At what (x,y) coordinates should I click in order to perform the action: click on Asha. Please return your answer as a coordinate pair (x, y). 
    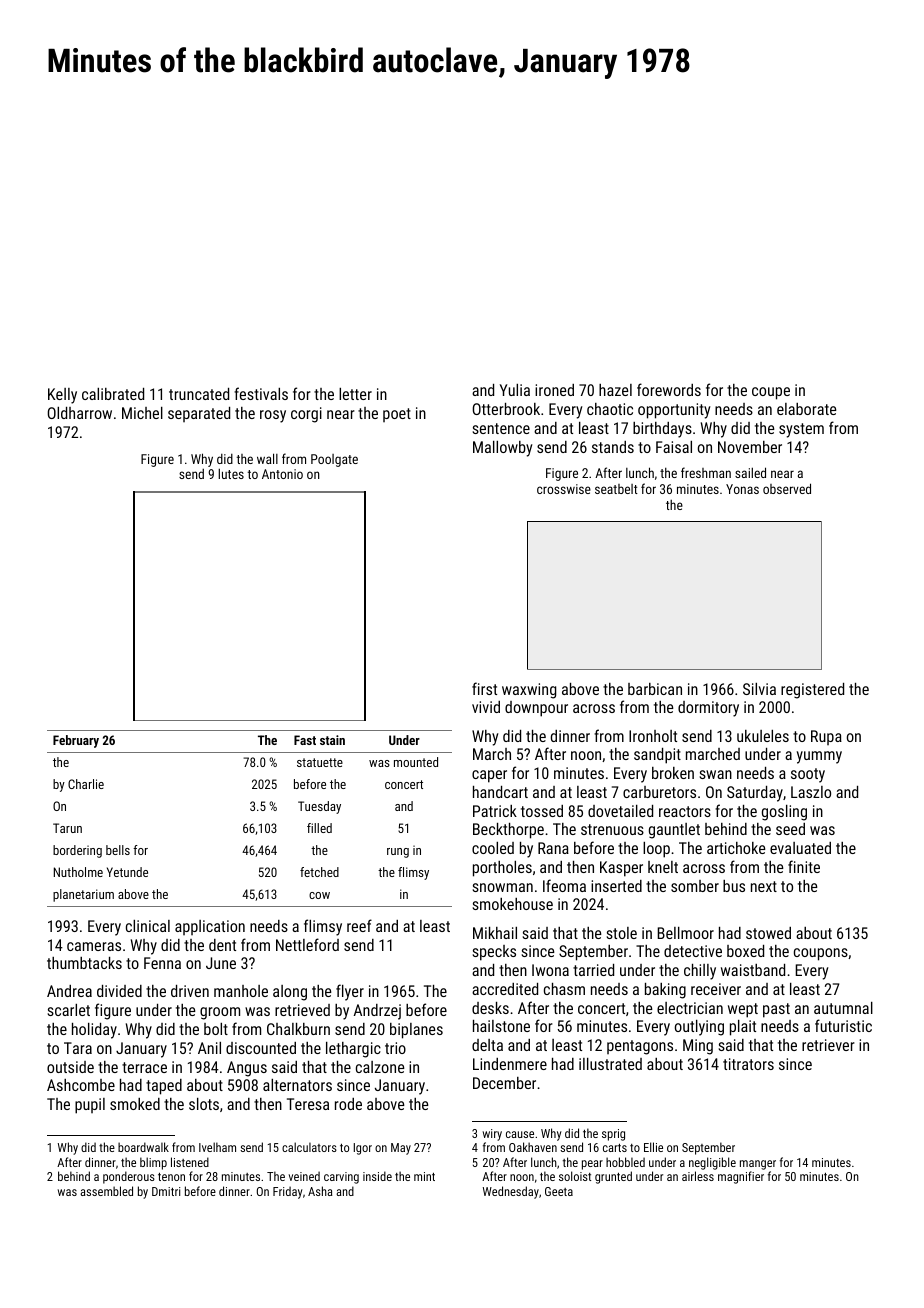
    Looking at the image, I should click on (320, 1191).
